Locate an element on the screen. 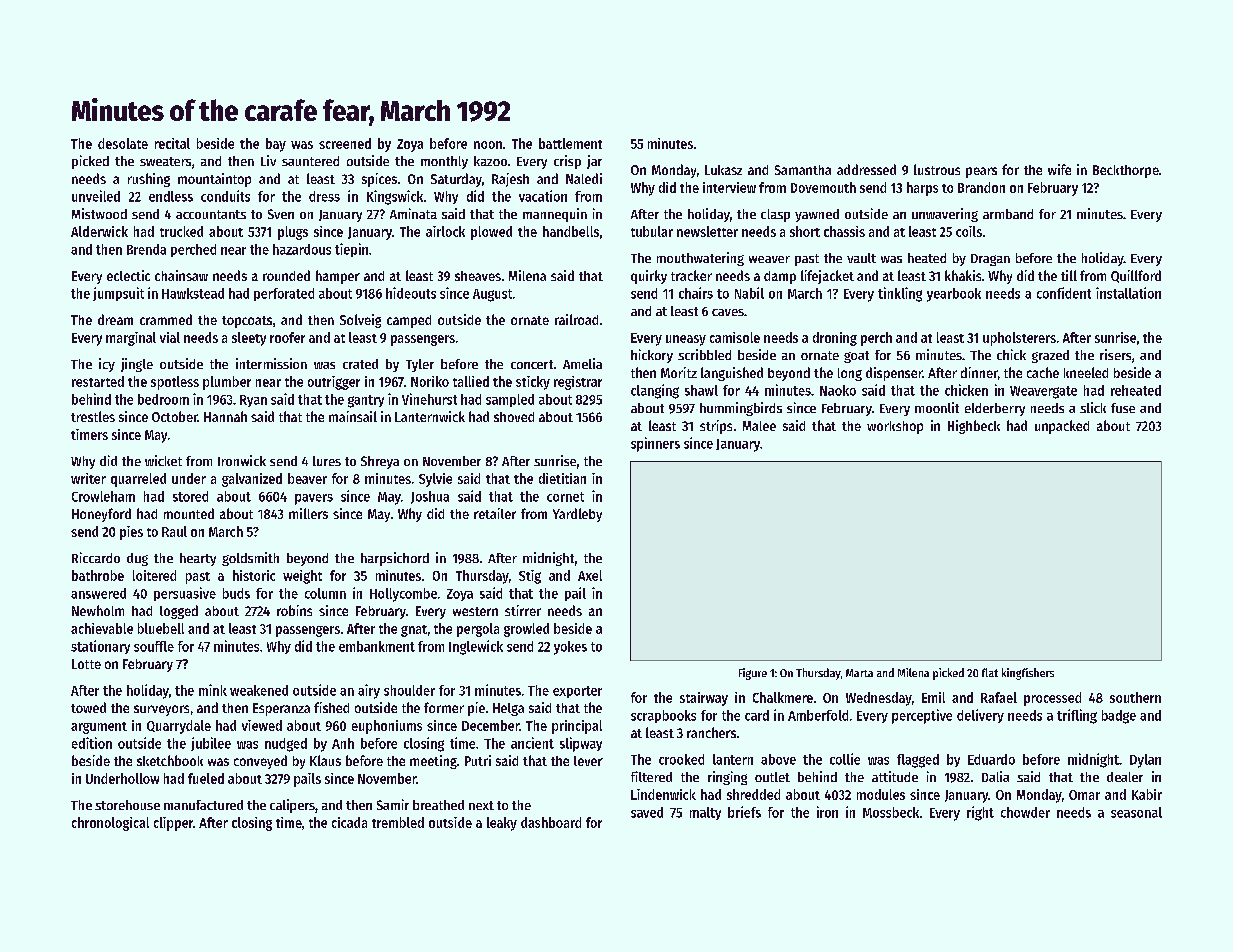  Naledi is located at coordinates (584, 178).
